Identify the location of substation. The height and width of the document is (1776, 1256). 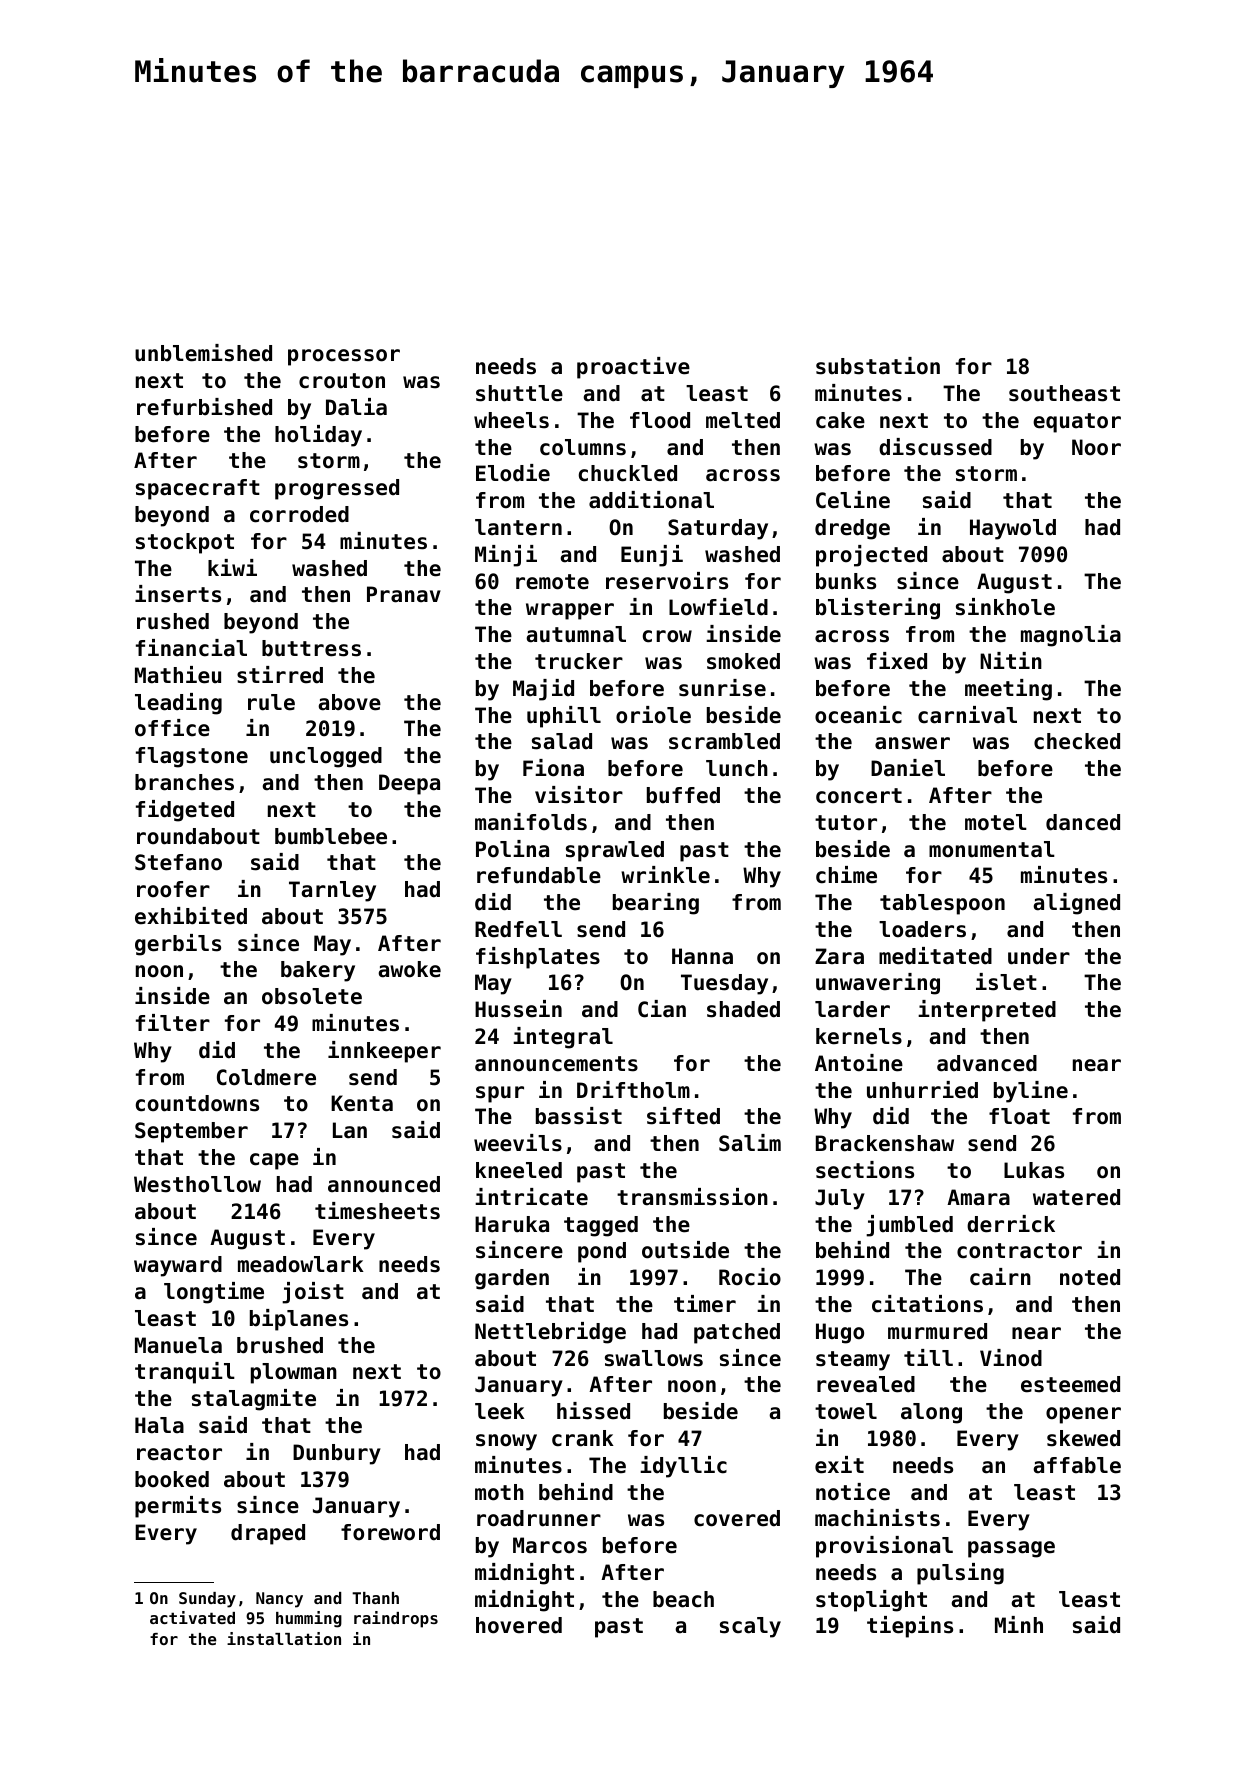
(878, 366).
